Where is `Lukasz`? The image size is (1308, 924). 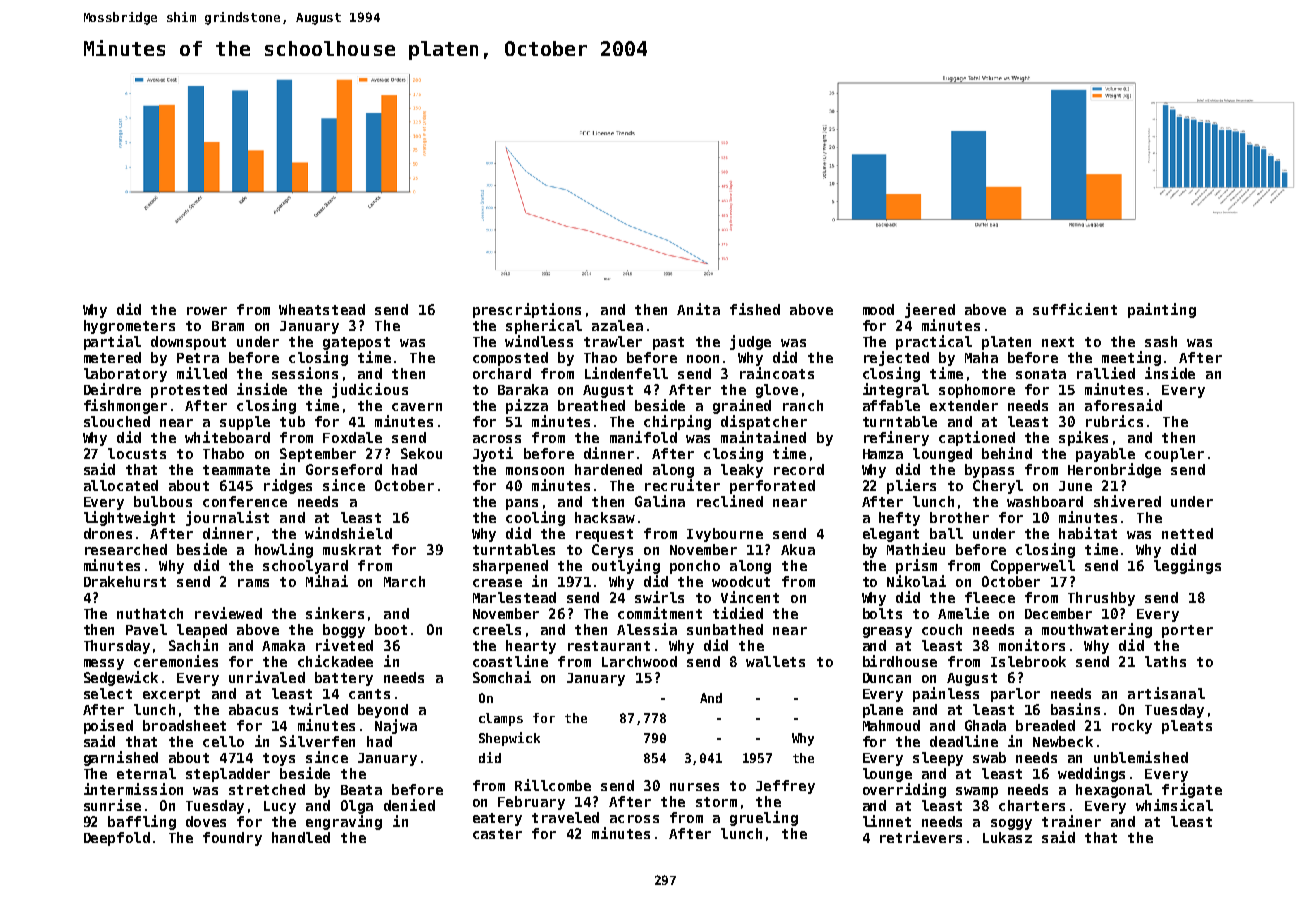
Lukasz is located at coordinates (1007, 837).
